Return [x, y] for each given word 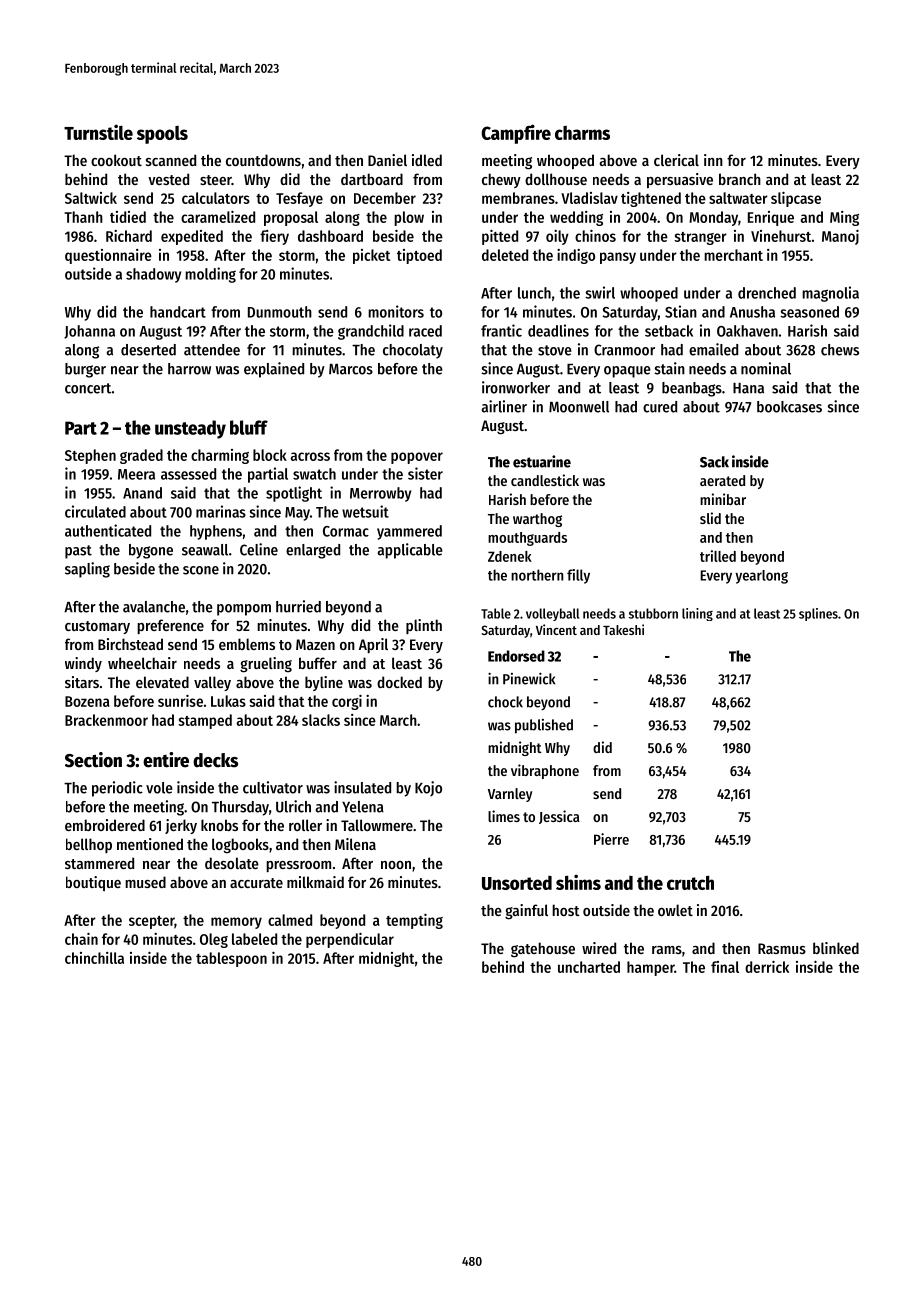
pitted [500, 237]
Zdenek [510, 556]
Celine [259, 549]
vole [159, 788]
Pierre [611, 839]
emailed [713, 349]
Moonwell [579, 407]
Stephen [90, 456]
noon [396, 865]
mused [145, 882]
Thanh [83, 217]
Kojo [428, 788]
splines [818, 614]
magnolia [830, 294]
